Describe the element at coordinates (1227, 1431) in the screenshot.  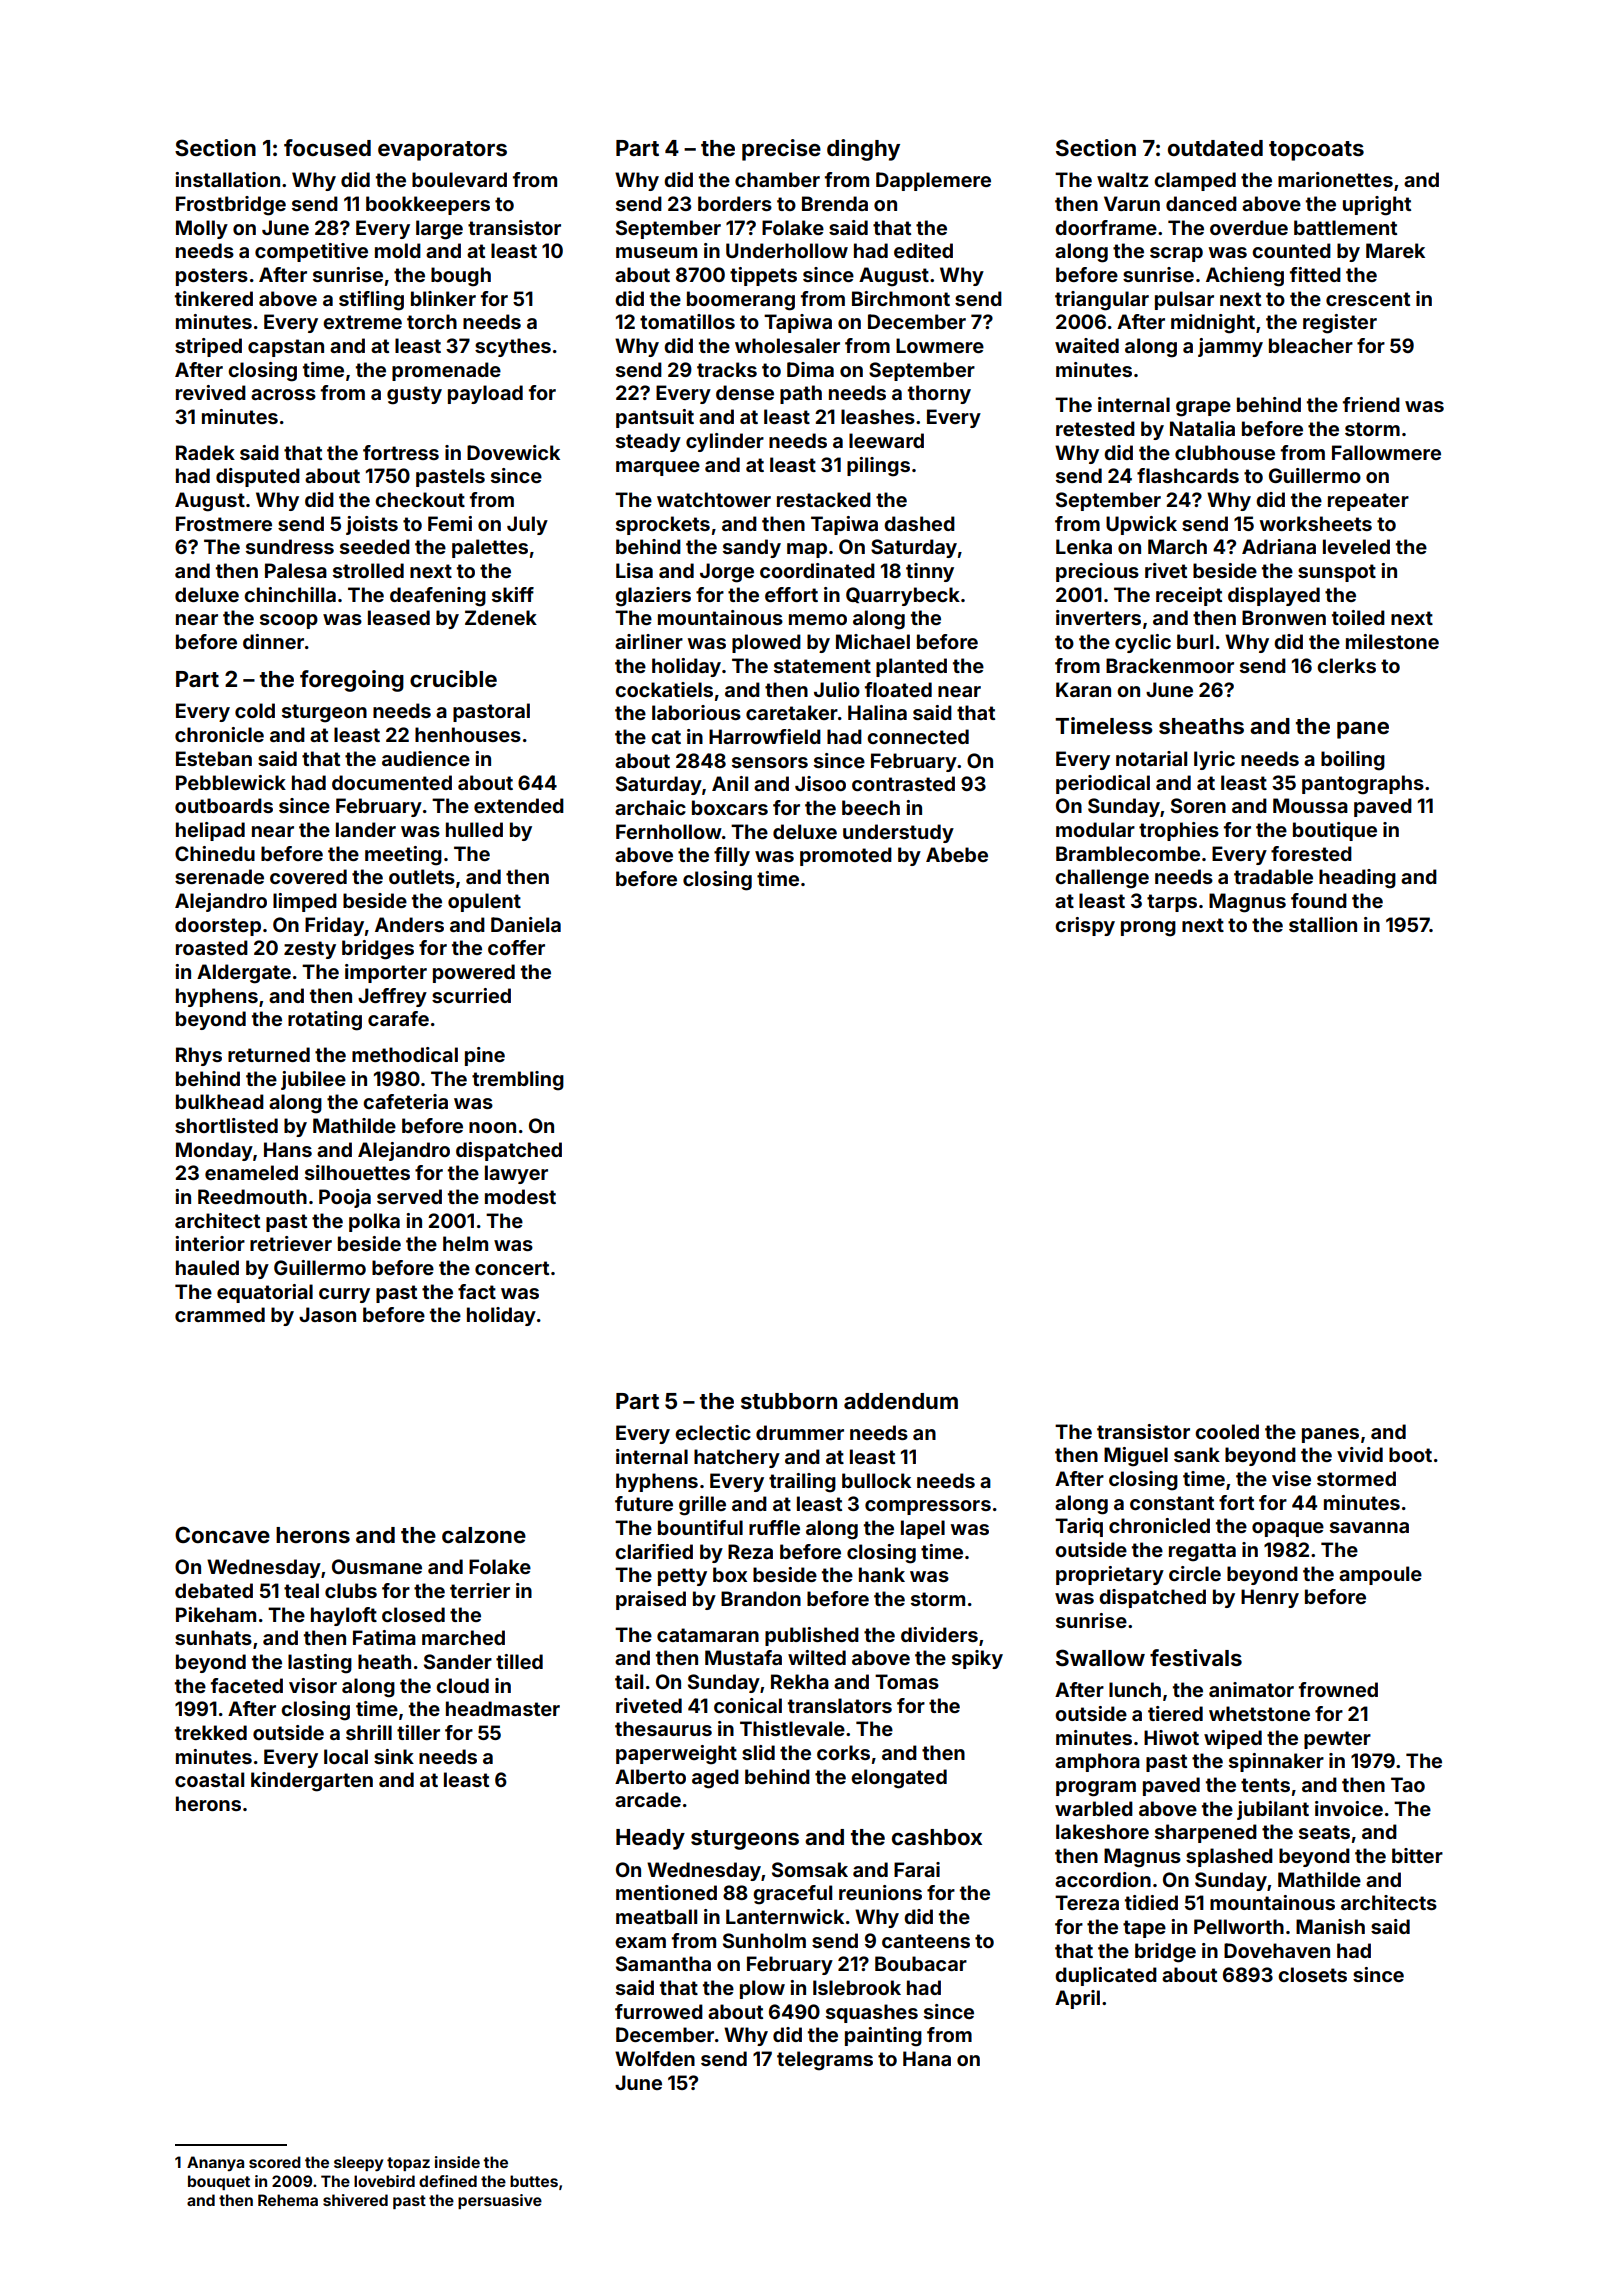
I see `cooled` at that location.
